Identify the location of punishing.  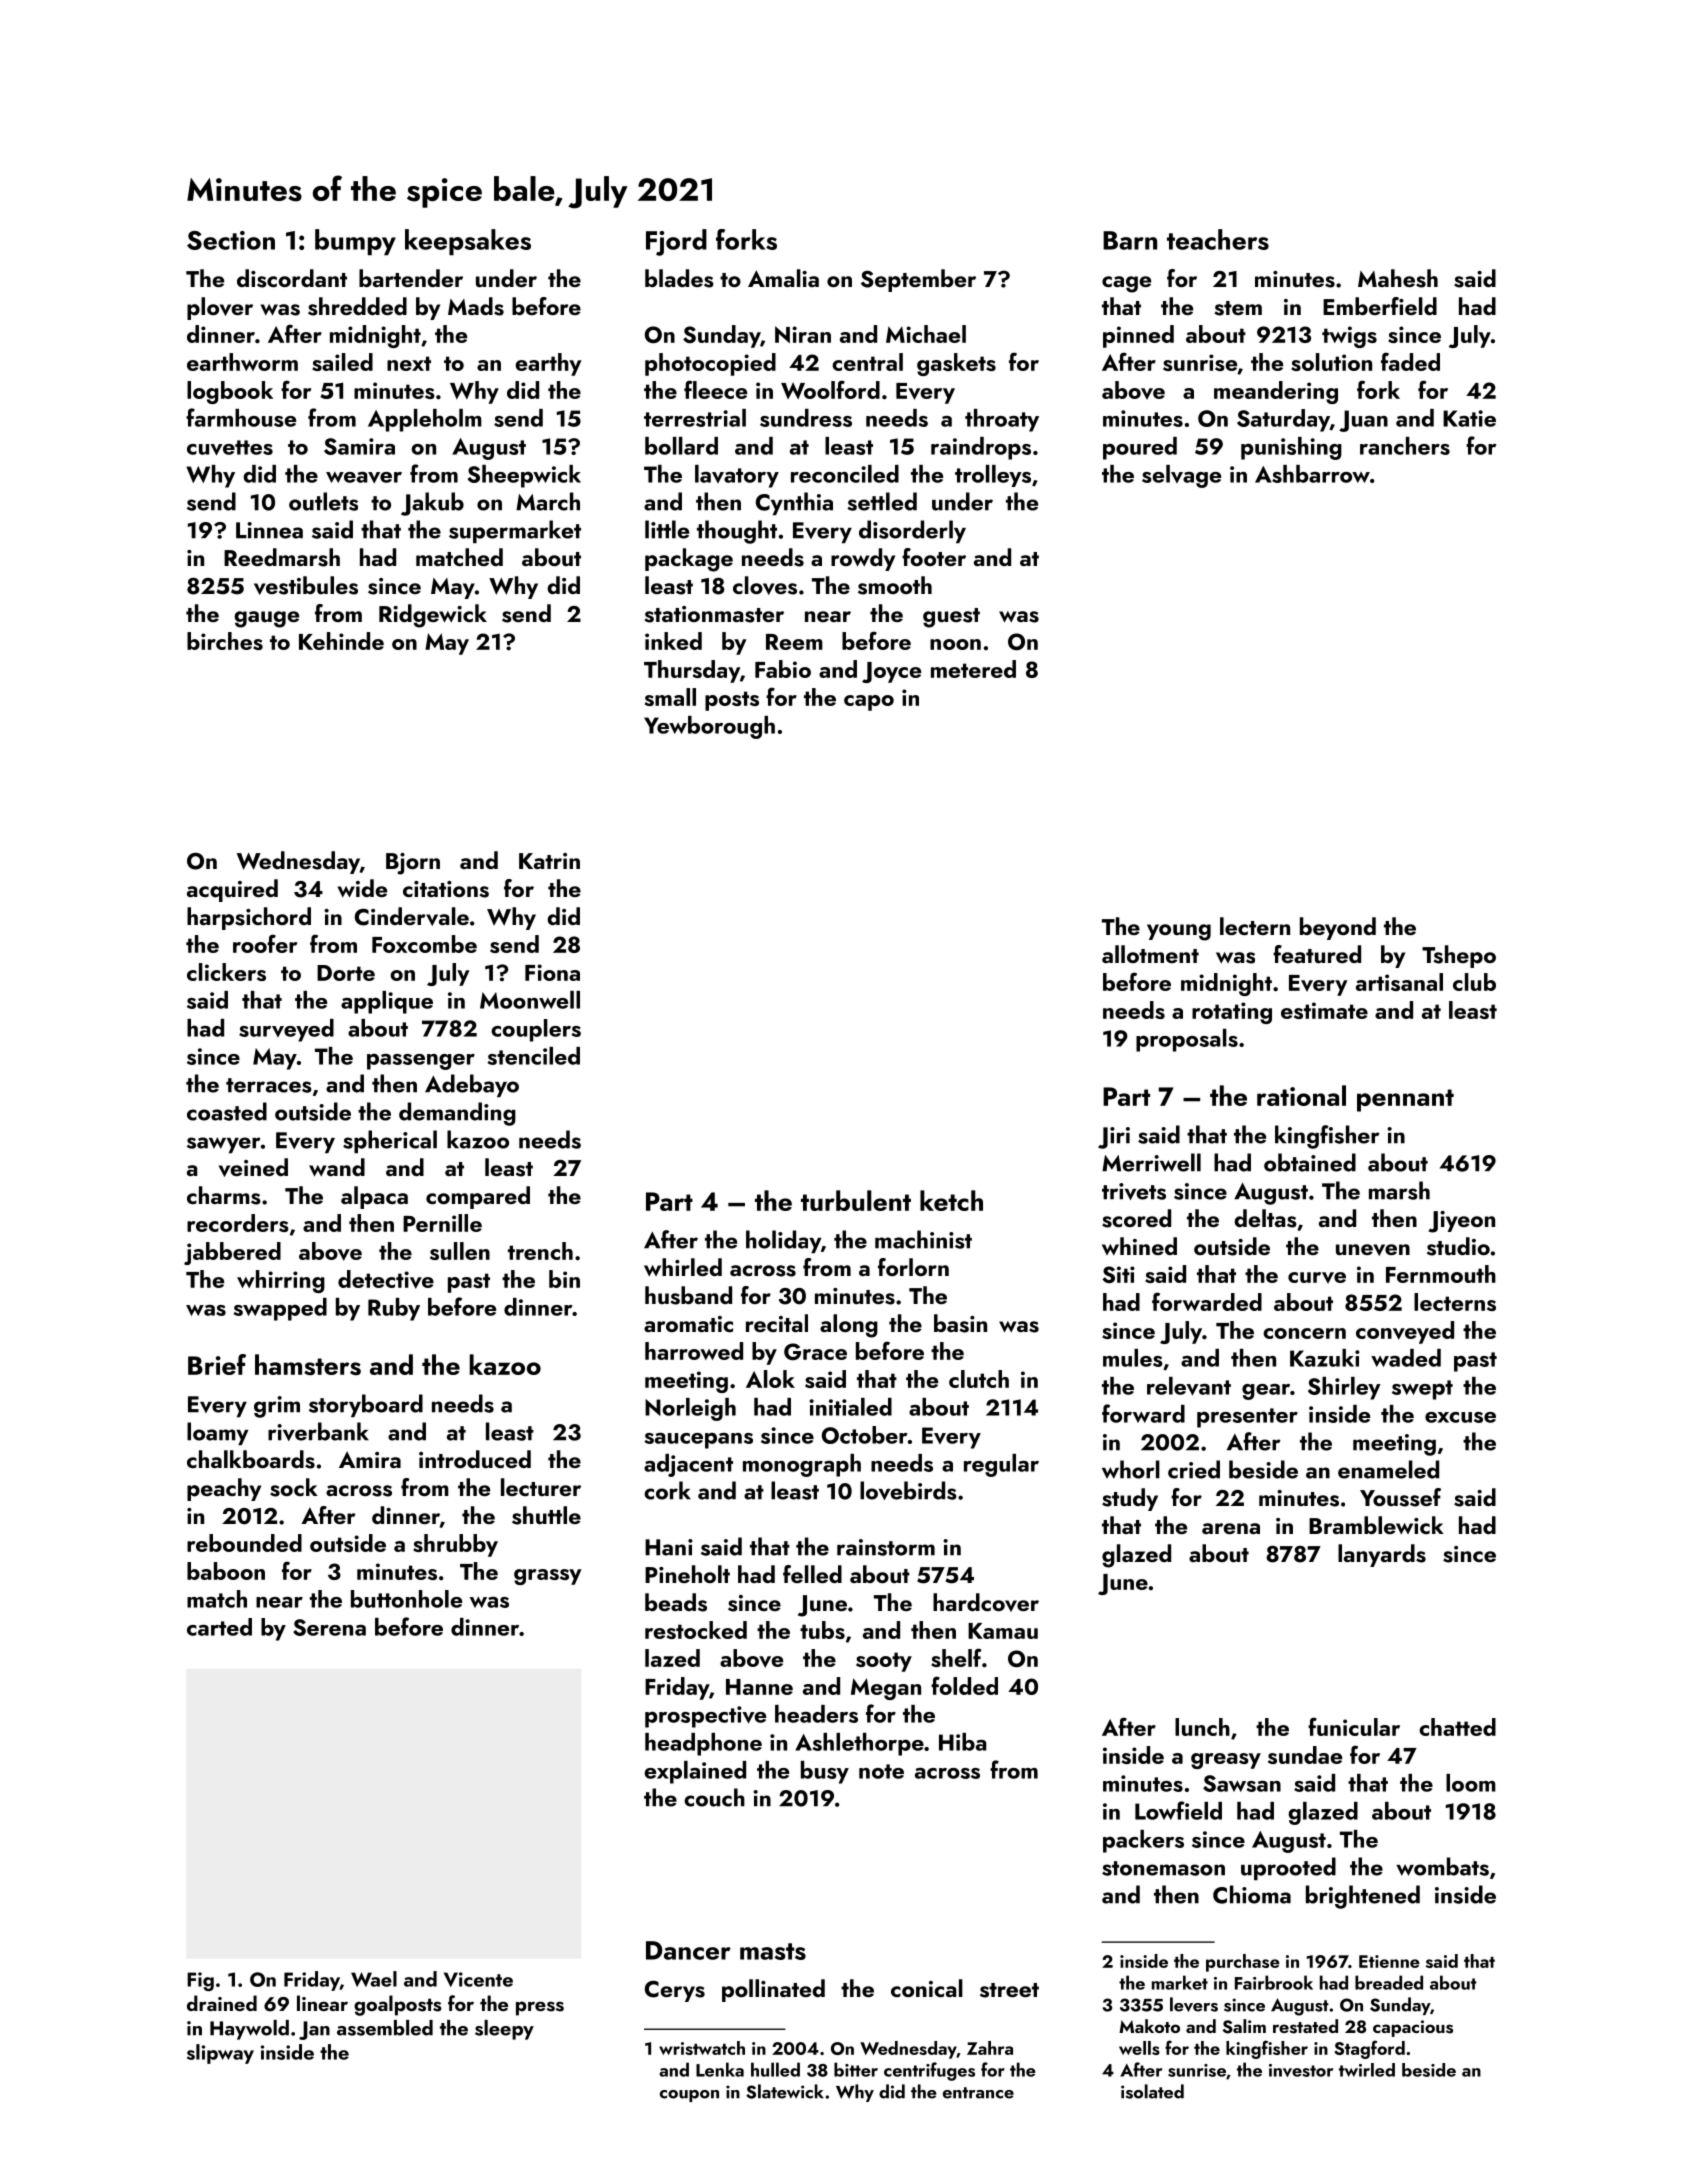
(1291, 448).
